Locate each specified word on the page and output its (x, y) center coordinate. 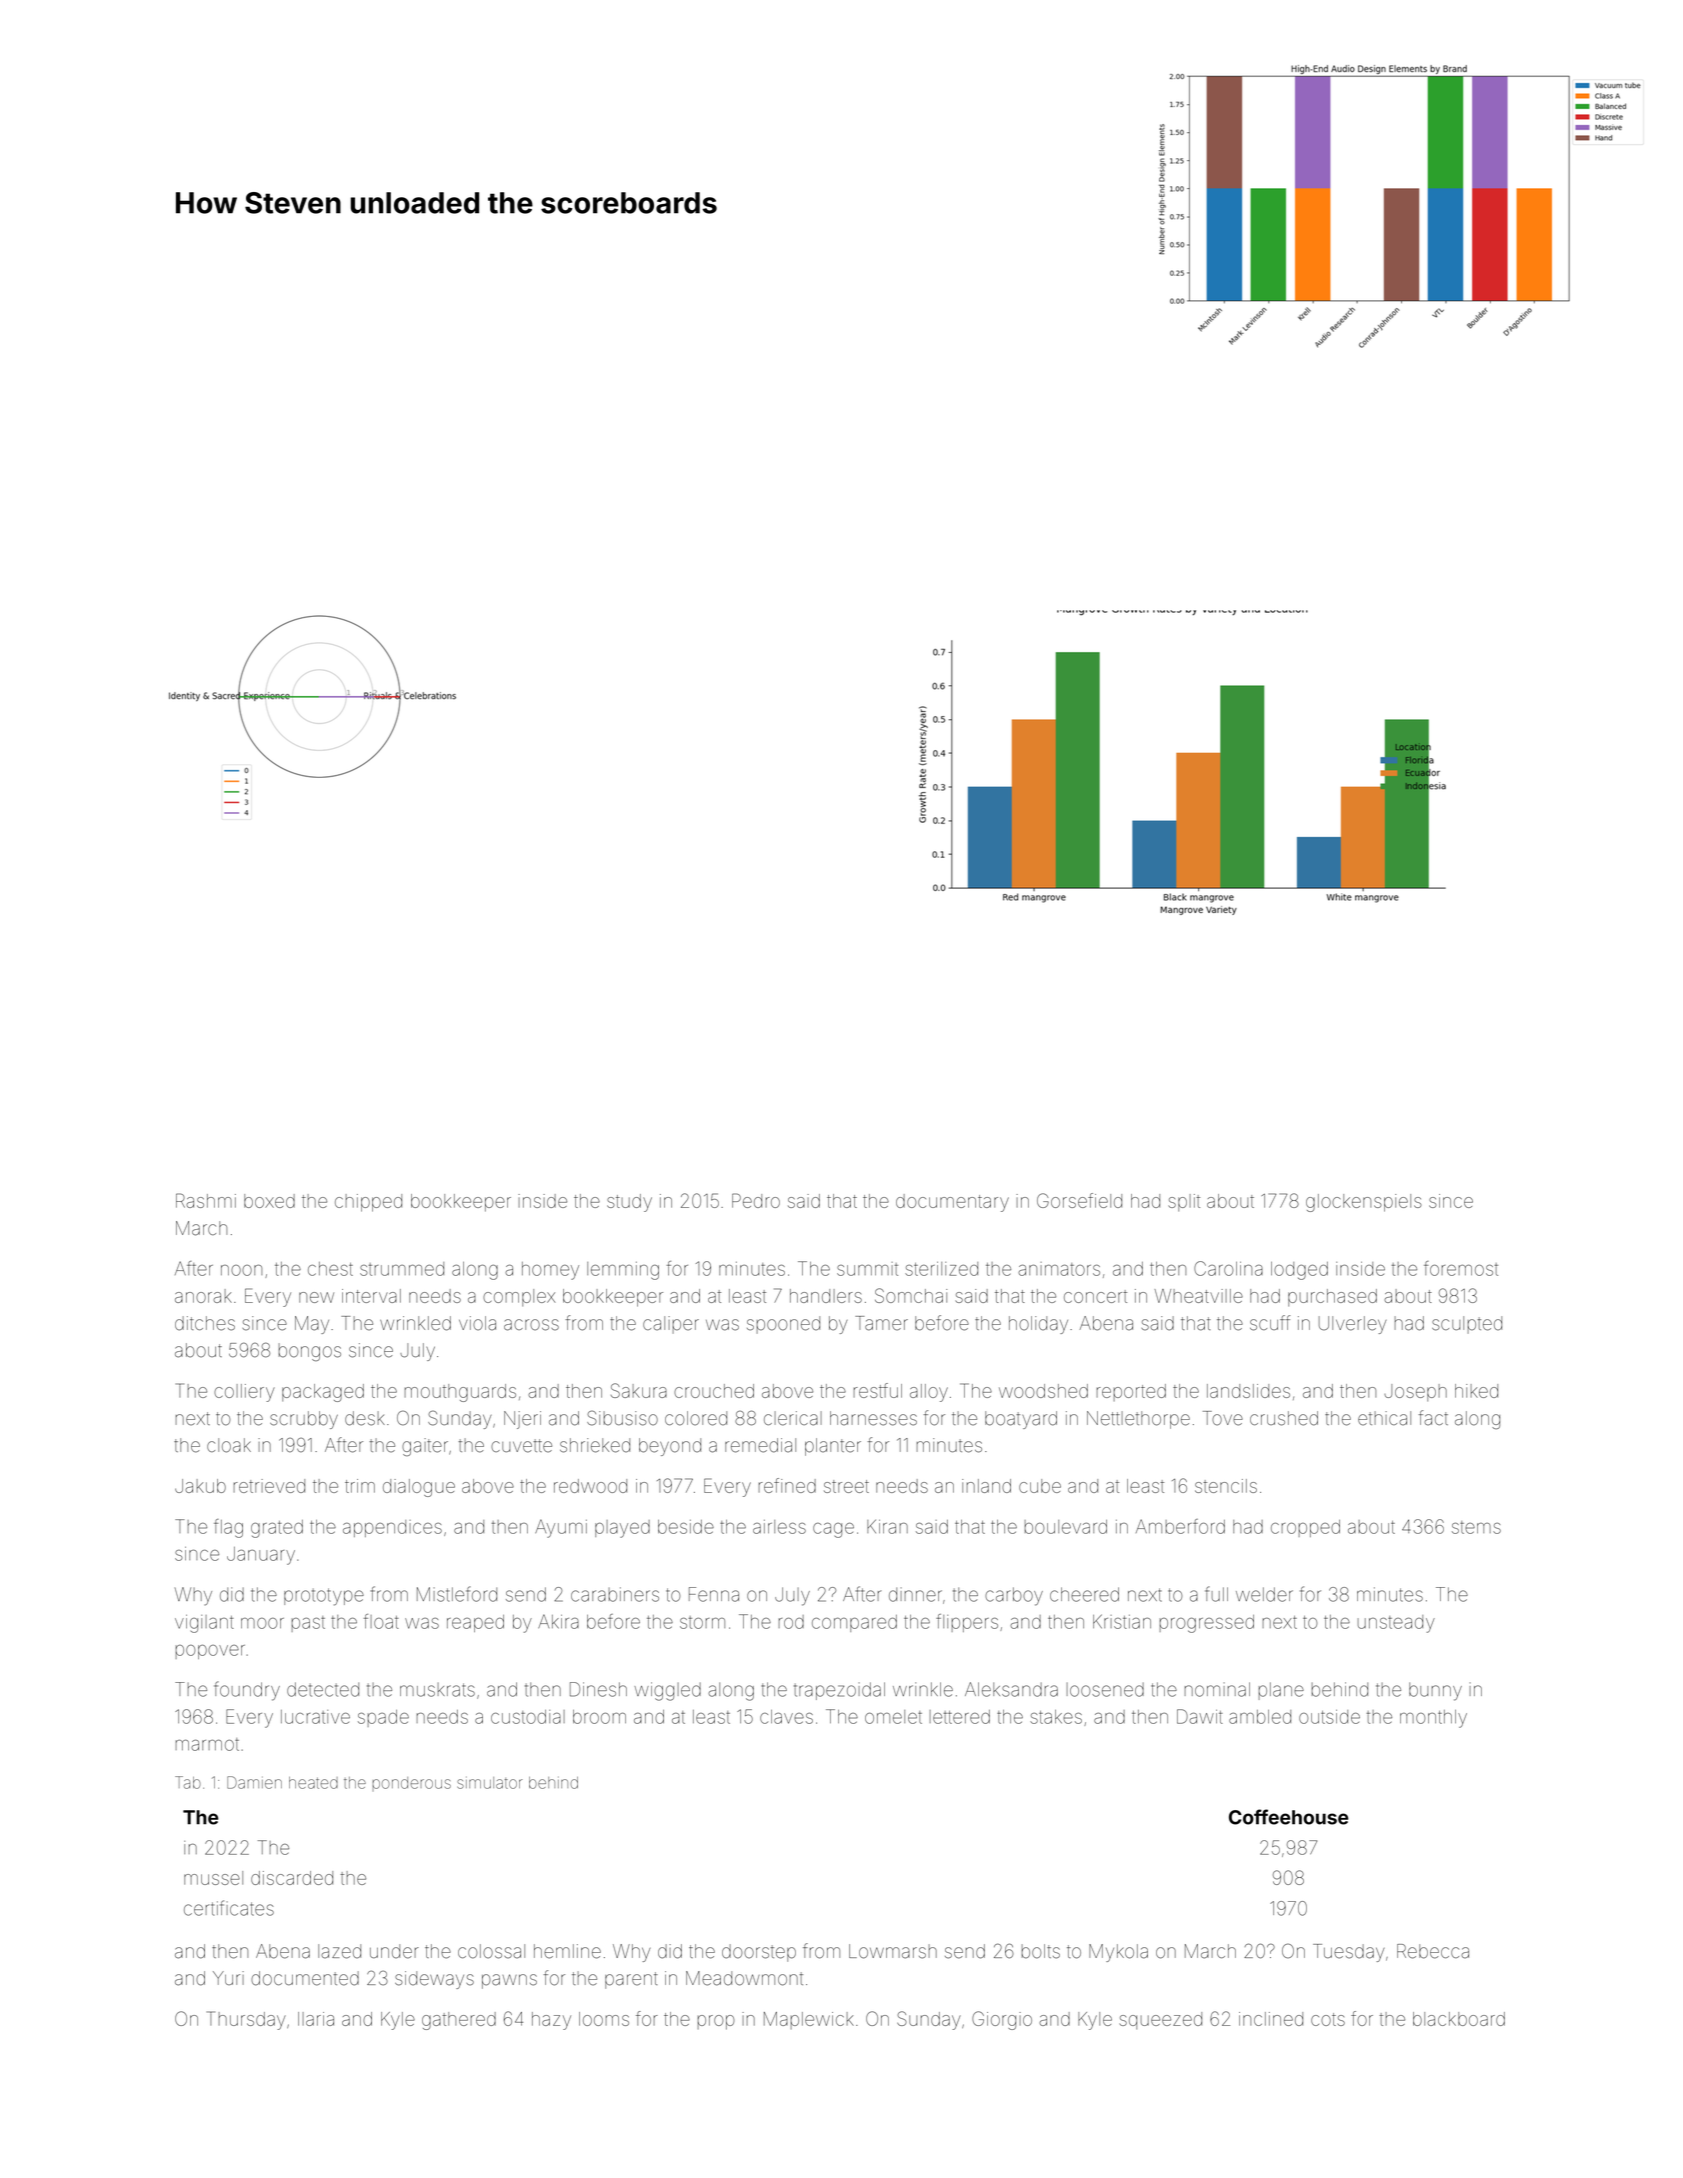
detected (323, 1689)
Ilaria (316, 2019)
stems (1476, 1527)
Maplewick (809, 2020)
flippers (967, 1623)
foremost (1461, 1268)
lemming (623, 1271)
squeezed (1160, 2020)
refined (787, 1485)
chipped (368, 1203)
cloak (229, 1445)
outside (1329, 1717)
